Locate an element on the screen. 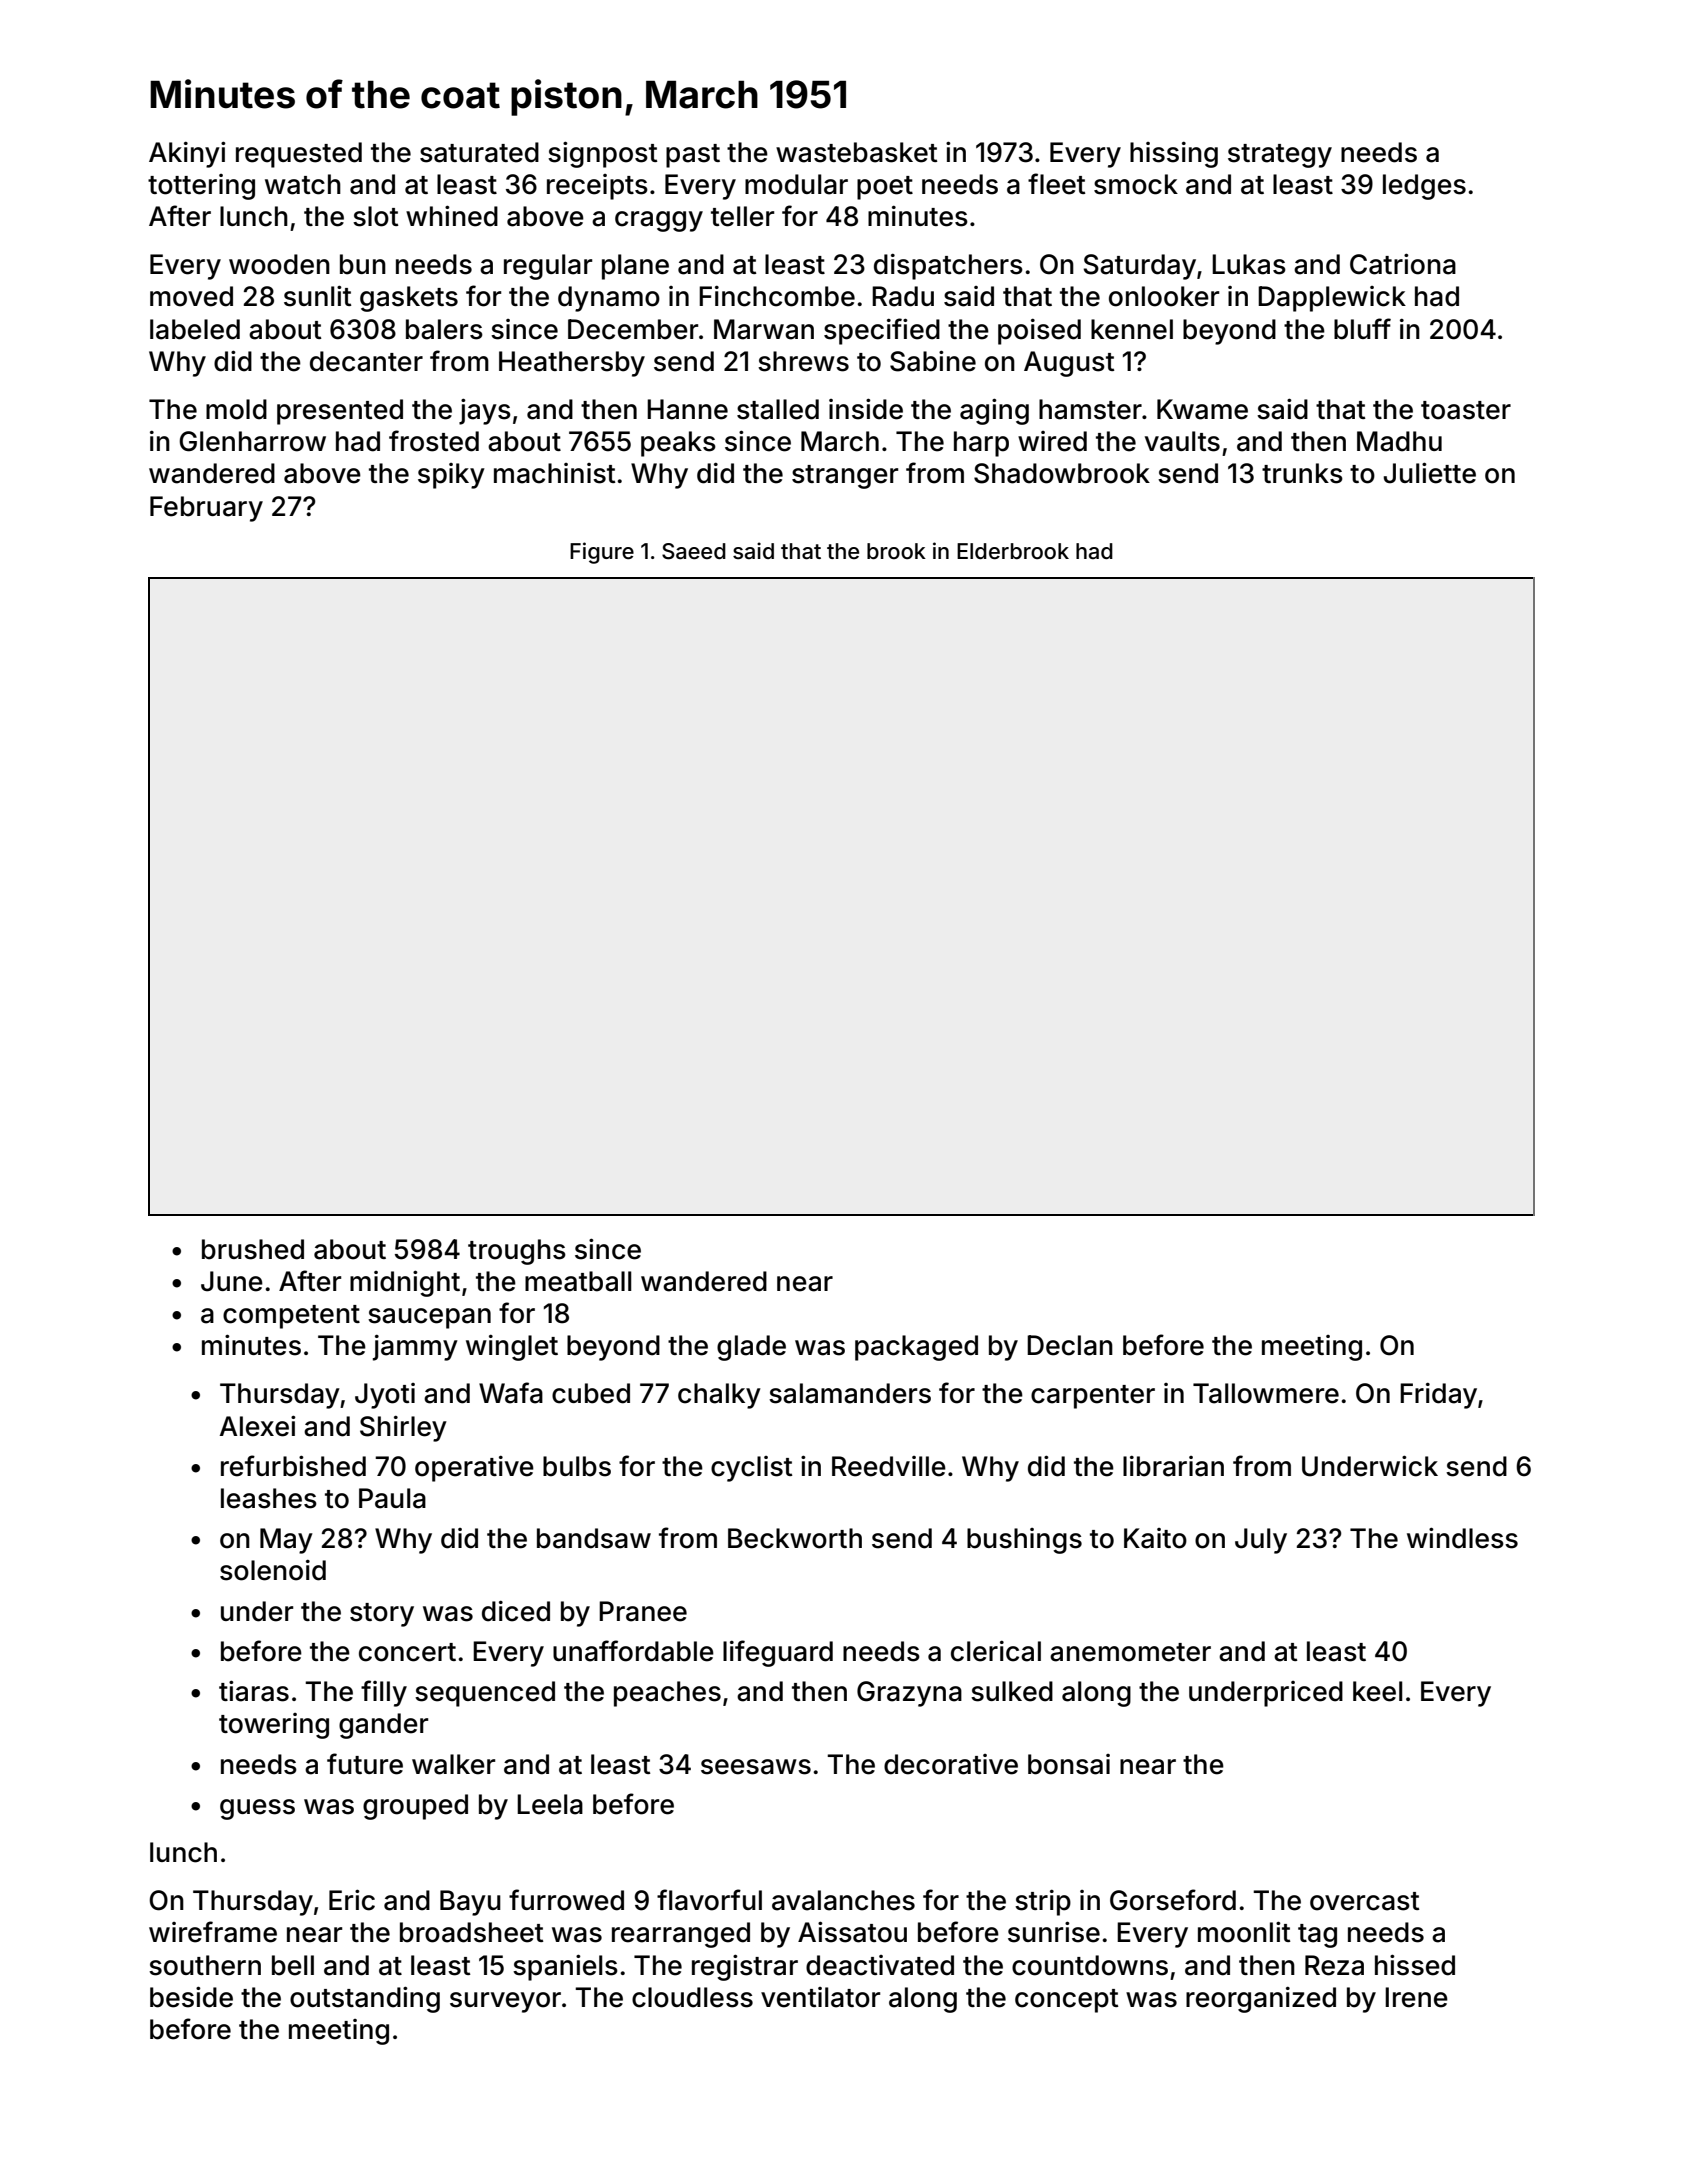 This screenshot has width=1683, height=2178. wireframe is located at coordinates (213, 1932).
